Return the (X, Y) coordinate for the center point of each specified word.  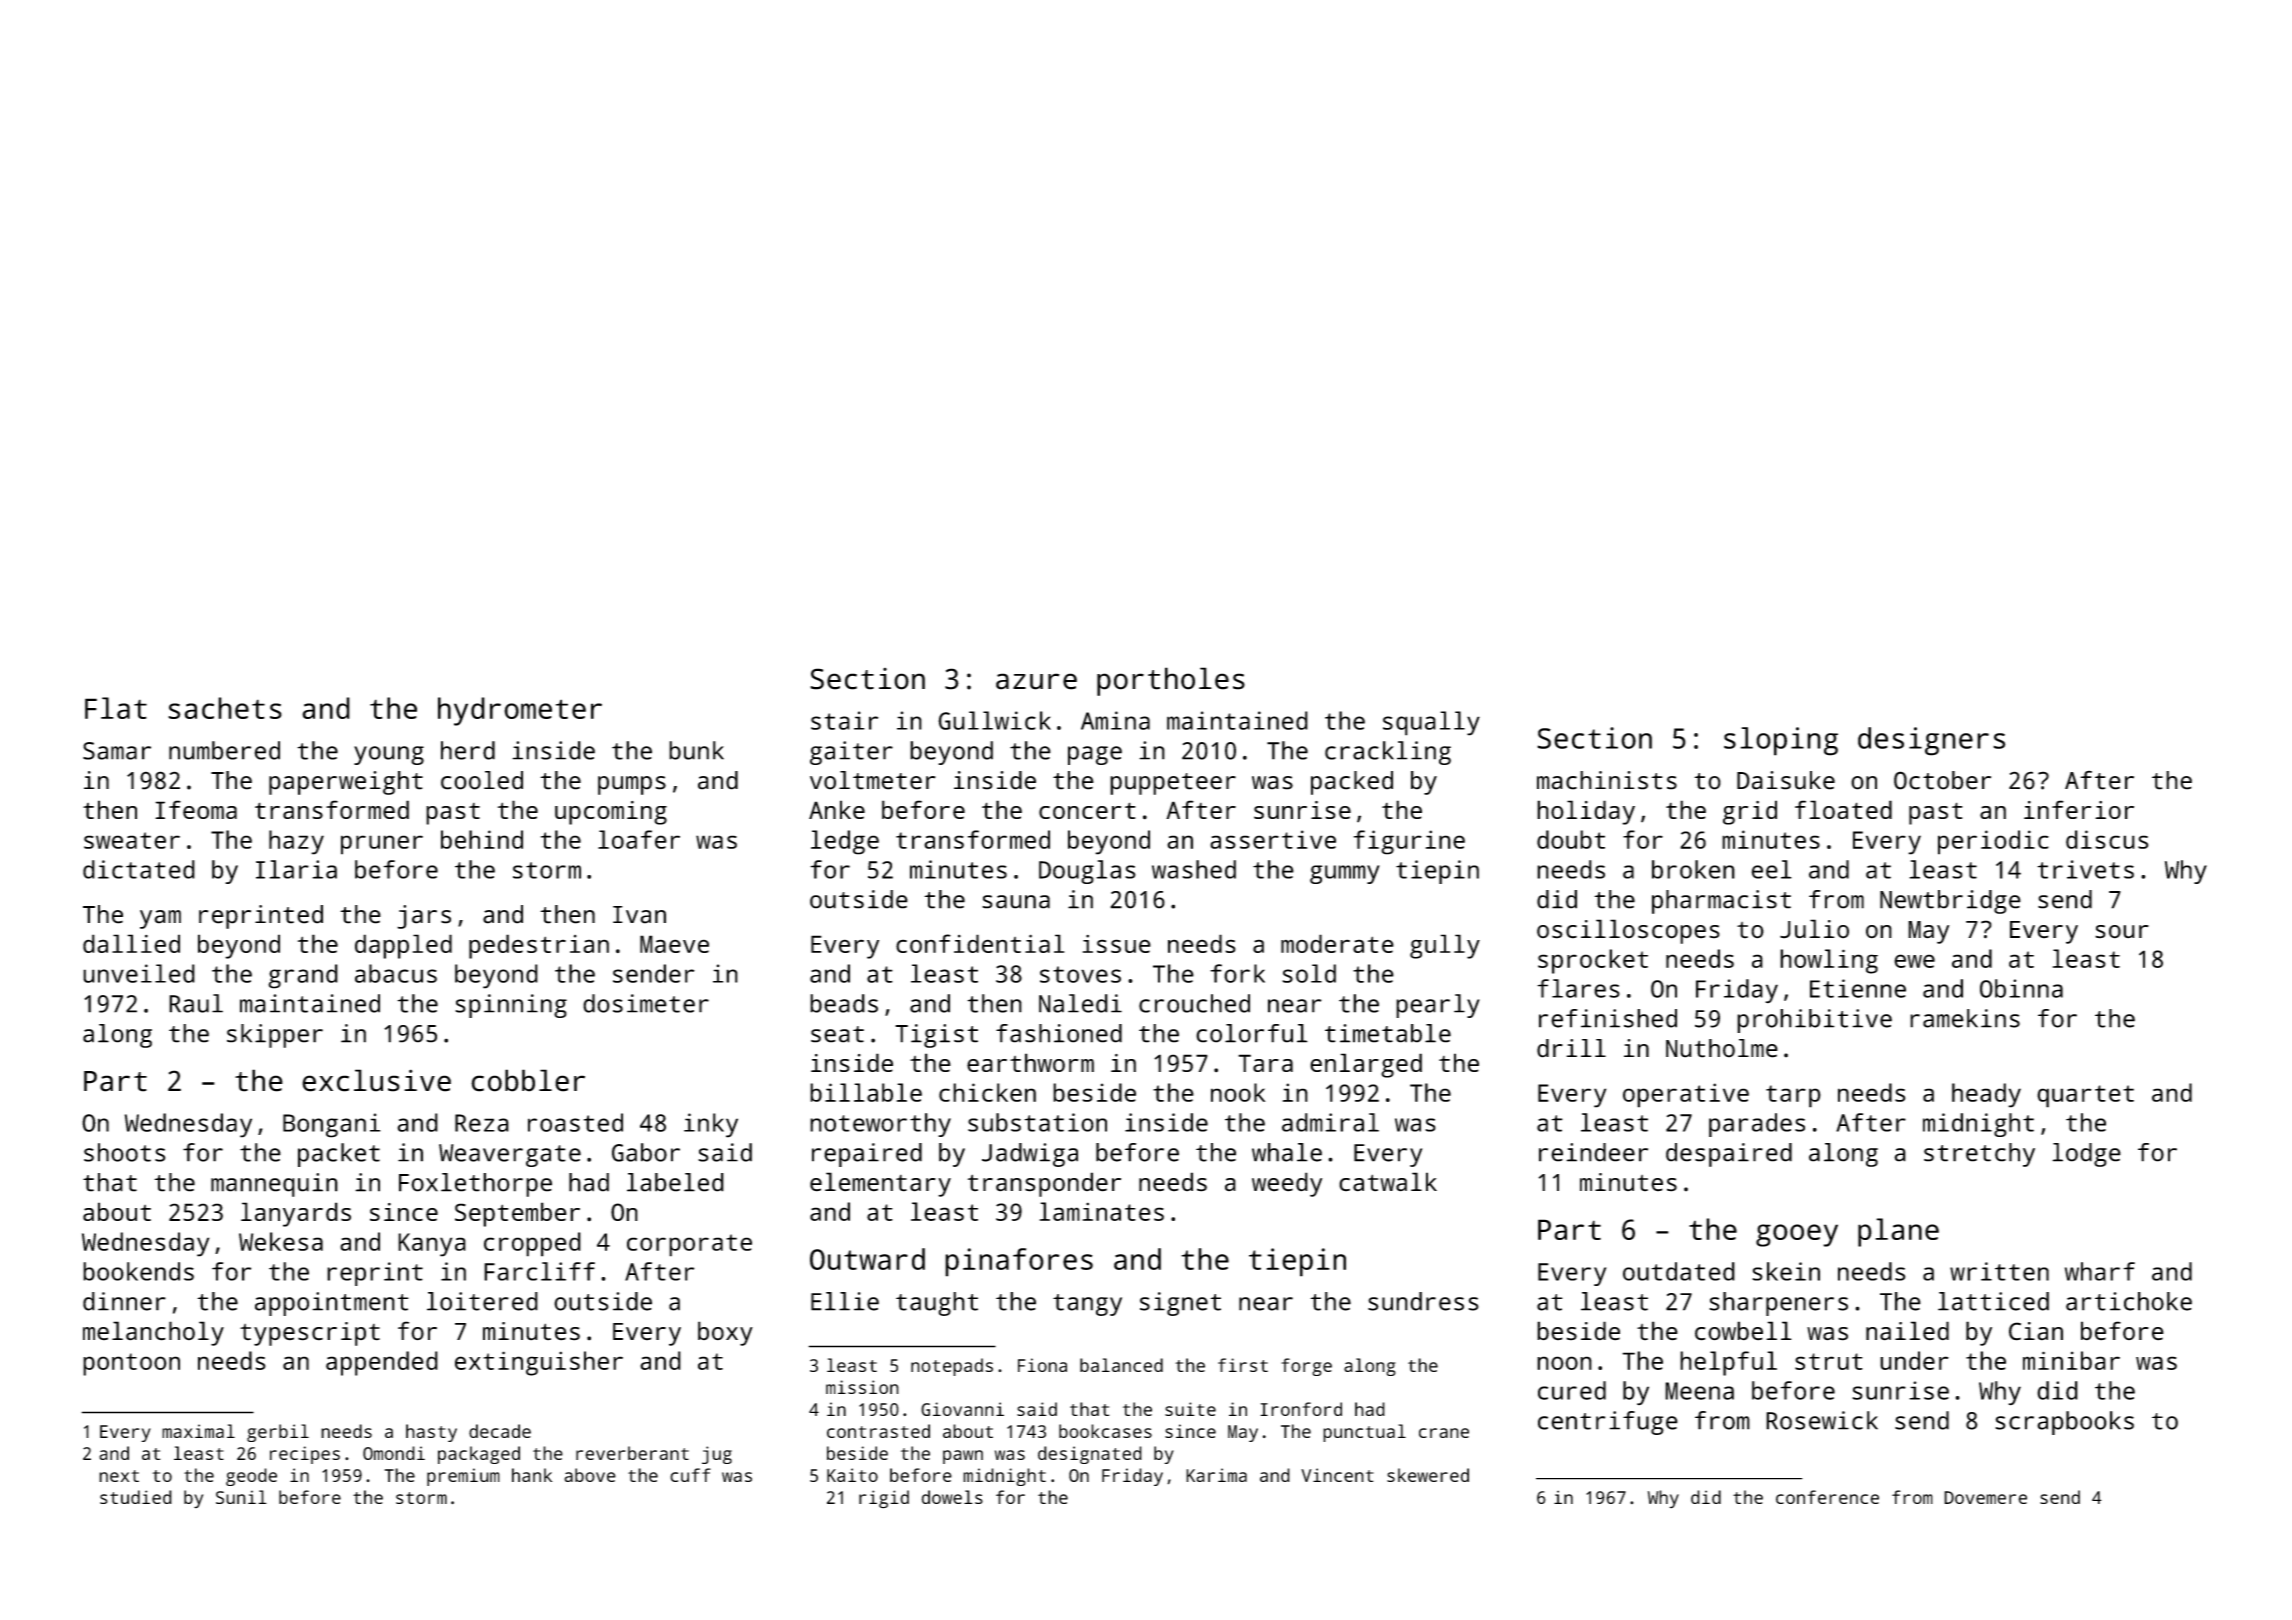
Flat (116, 708)
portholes (1171, 681)
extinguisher (539, 1363)
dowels (952, 1497)
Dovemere (1985, 1497)
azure (1036, 681)
